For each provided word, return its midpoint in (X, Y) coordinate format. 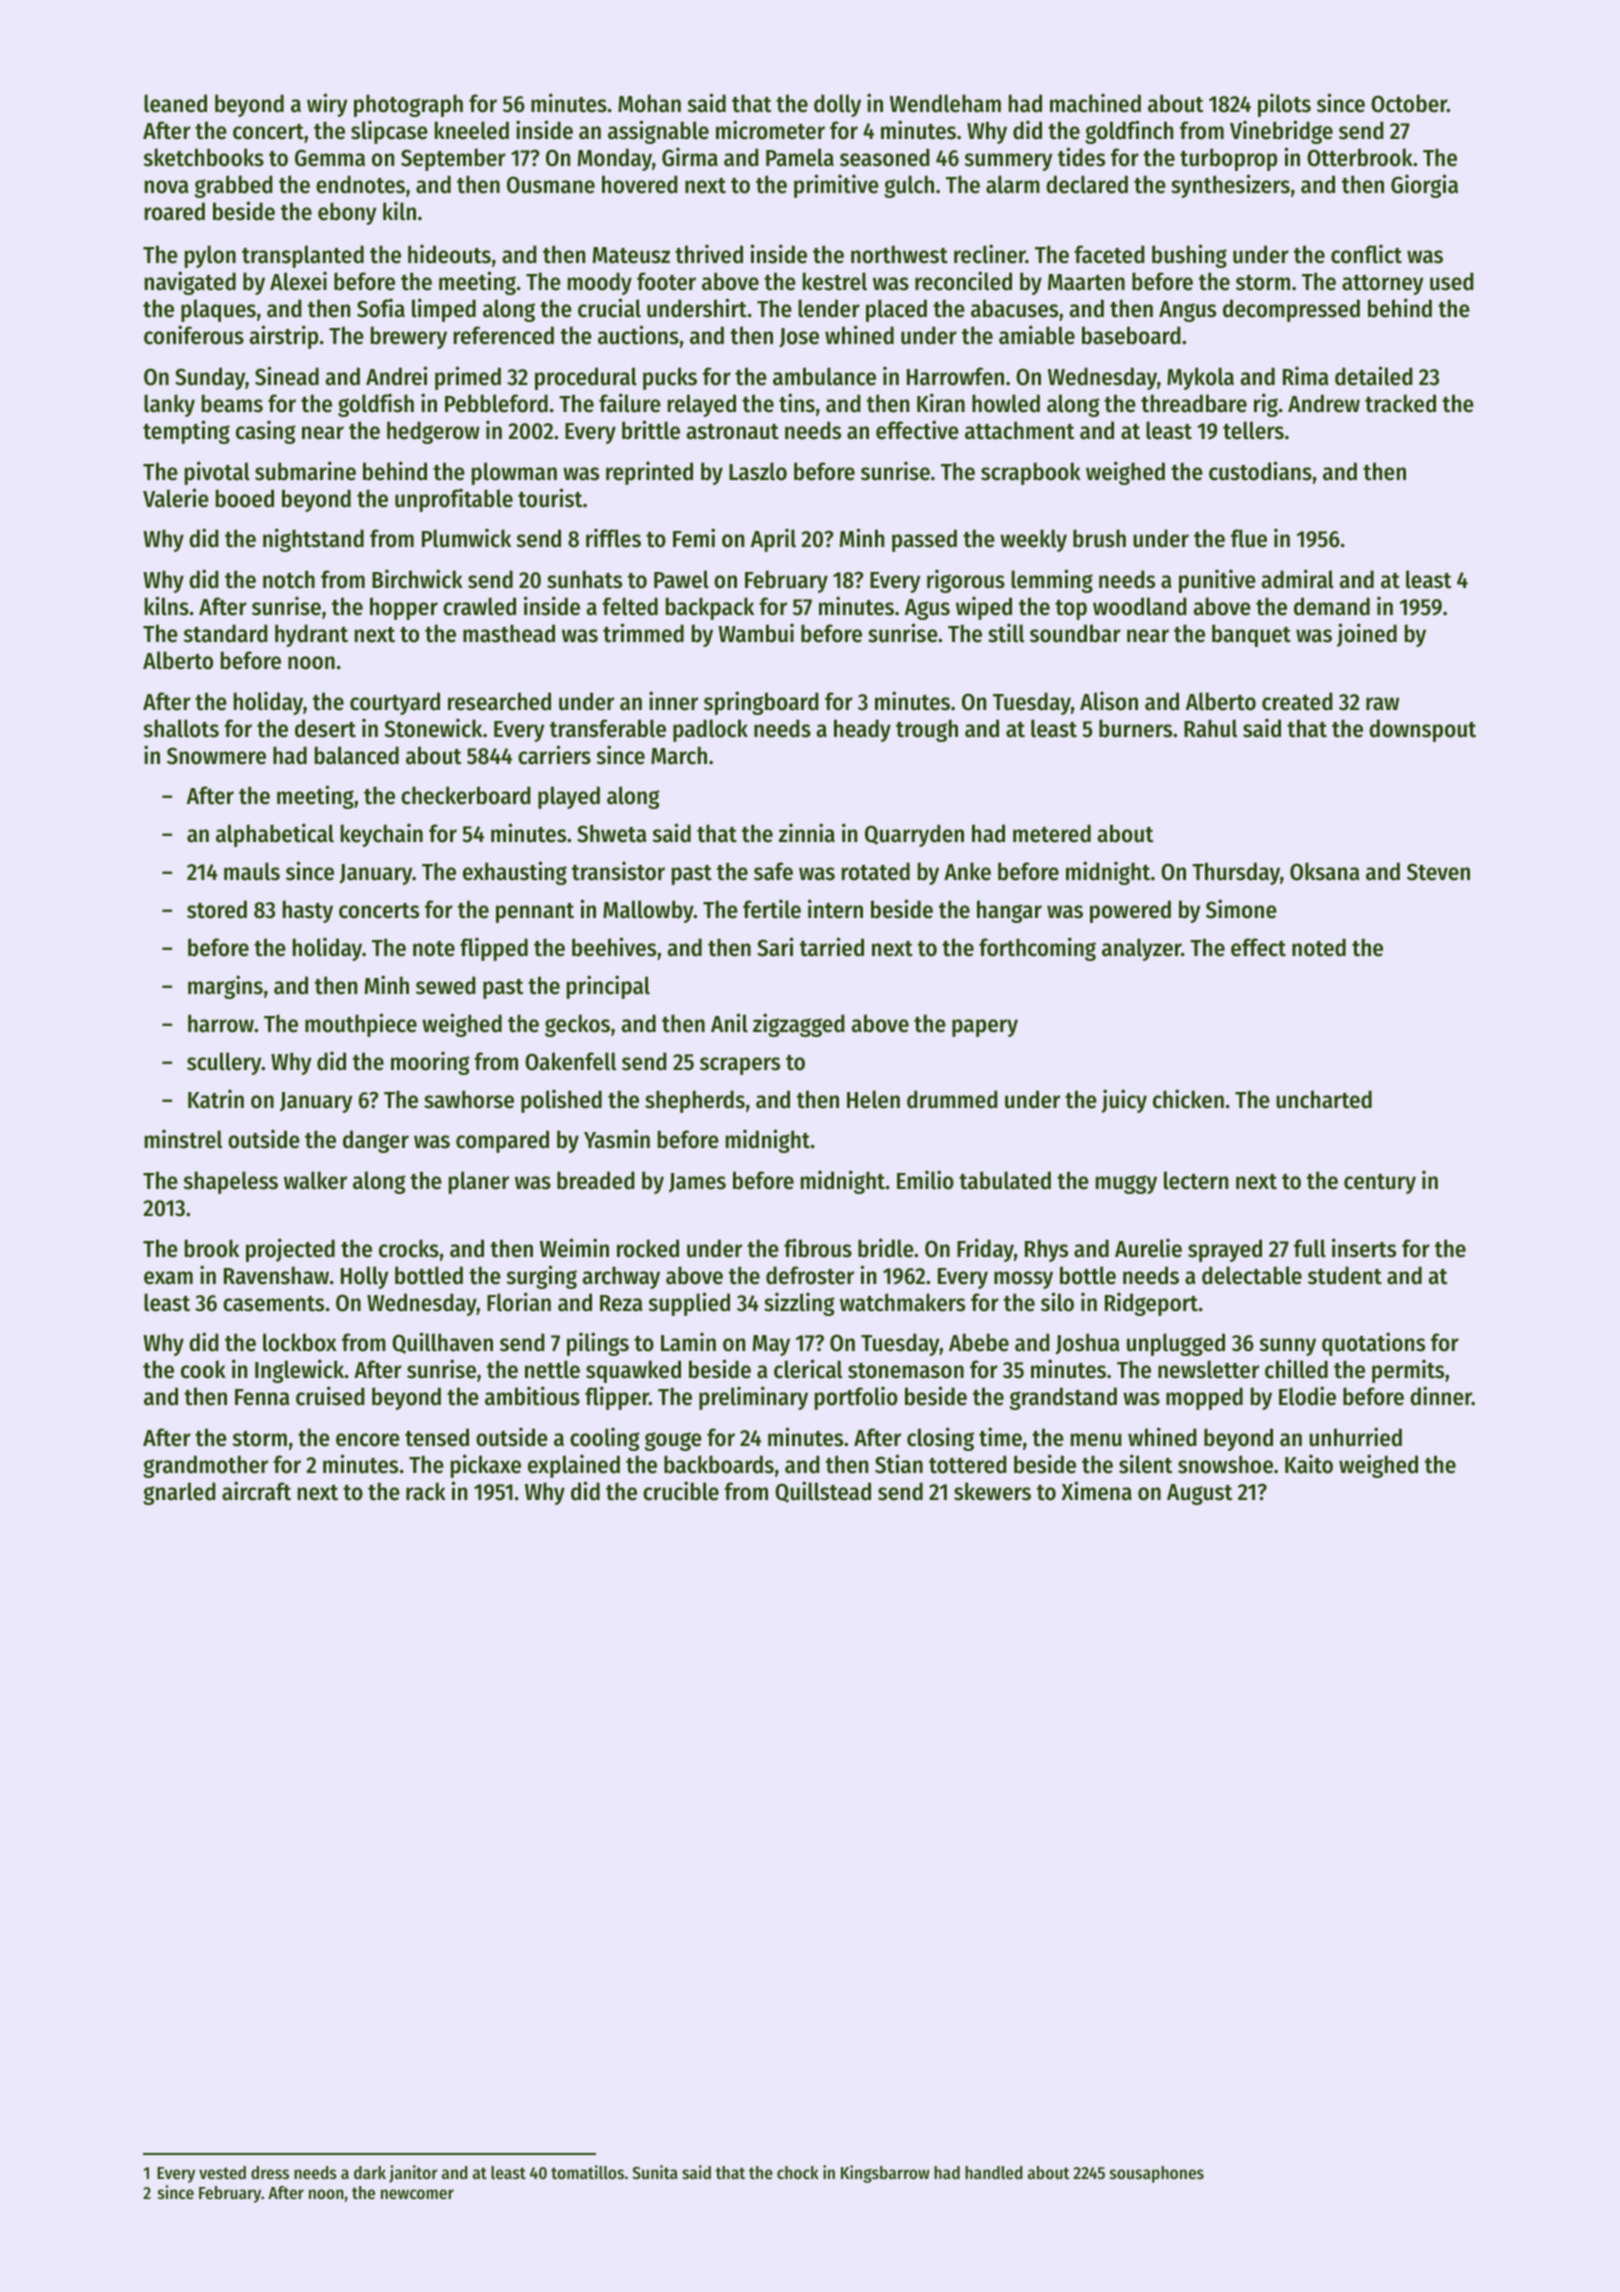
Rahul (1210, 728)
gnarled (179, 1493)
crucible (681, 1491)
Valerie (176, 498)
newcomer (417, 2194)
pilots (1284, 105)
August (1200, 1494)
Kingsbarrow (885, 2174)
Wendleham (945, 103)
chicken (1188, 1099)
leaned (175, 103)
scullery (224, 1063)
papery (985, 1028)
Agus (927, 609)
